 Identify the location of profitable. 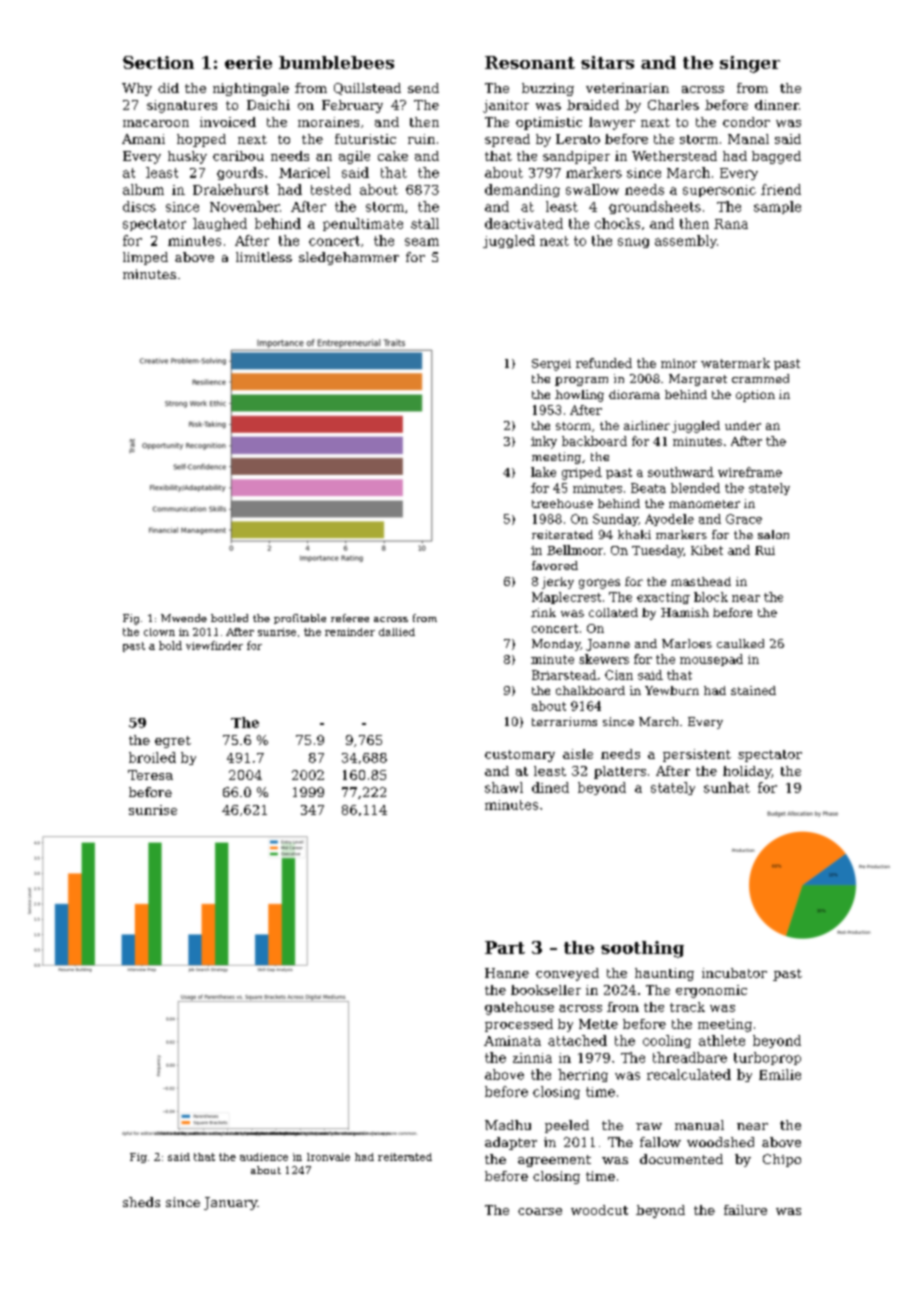
(300, 619).
